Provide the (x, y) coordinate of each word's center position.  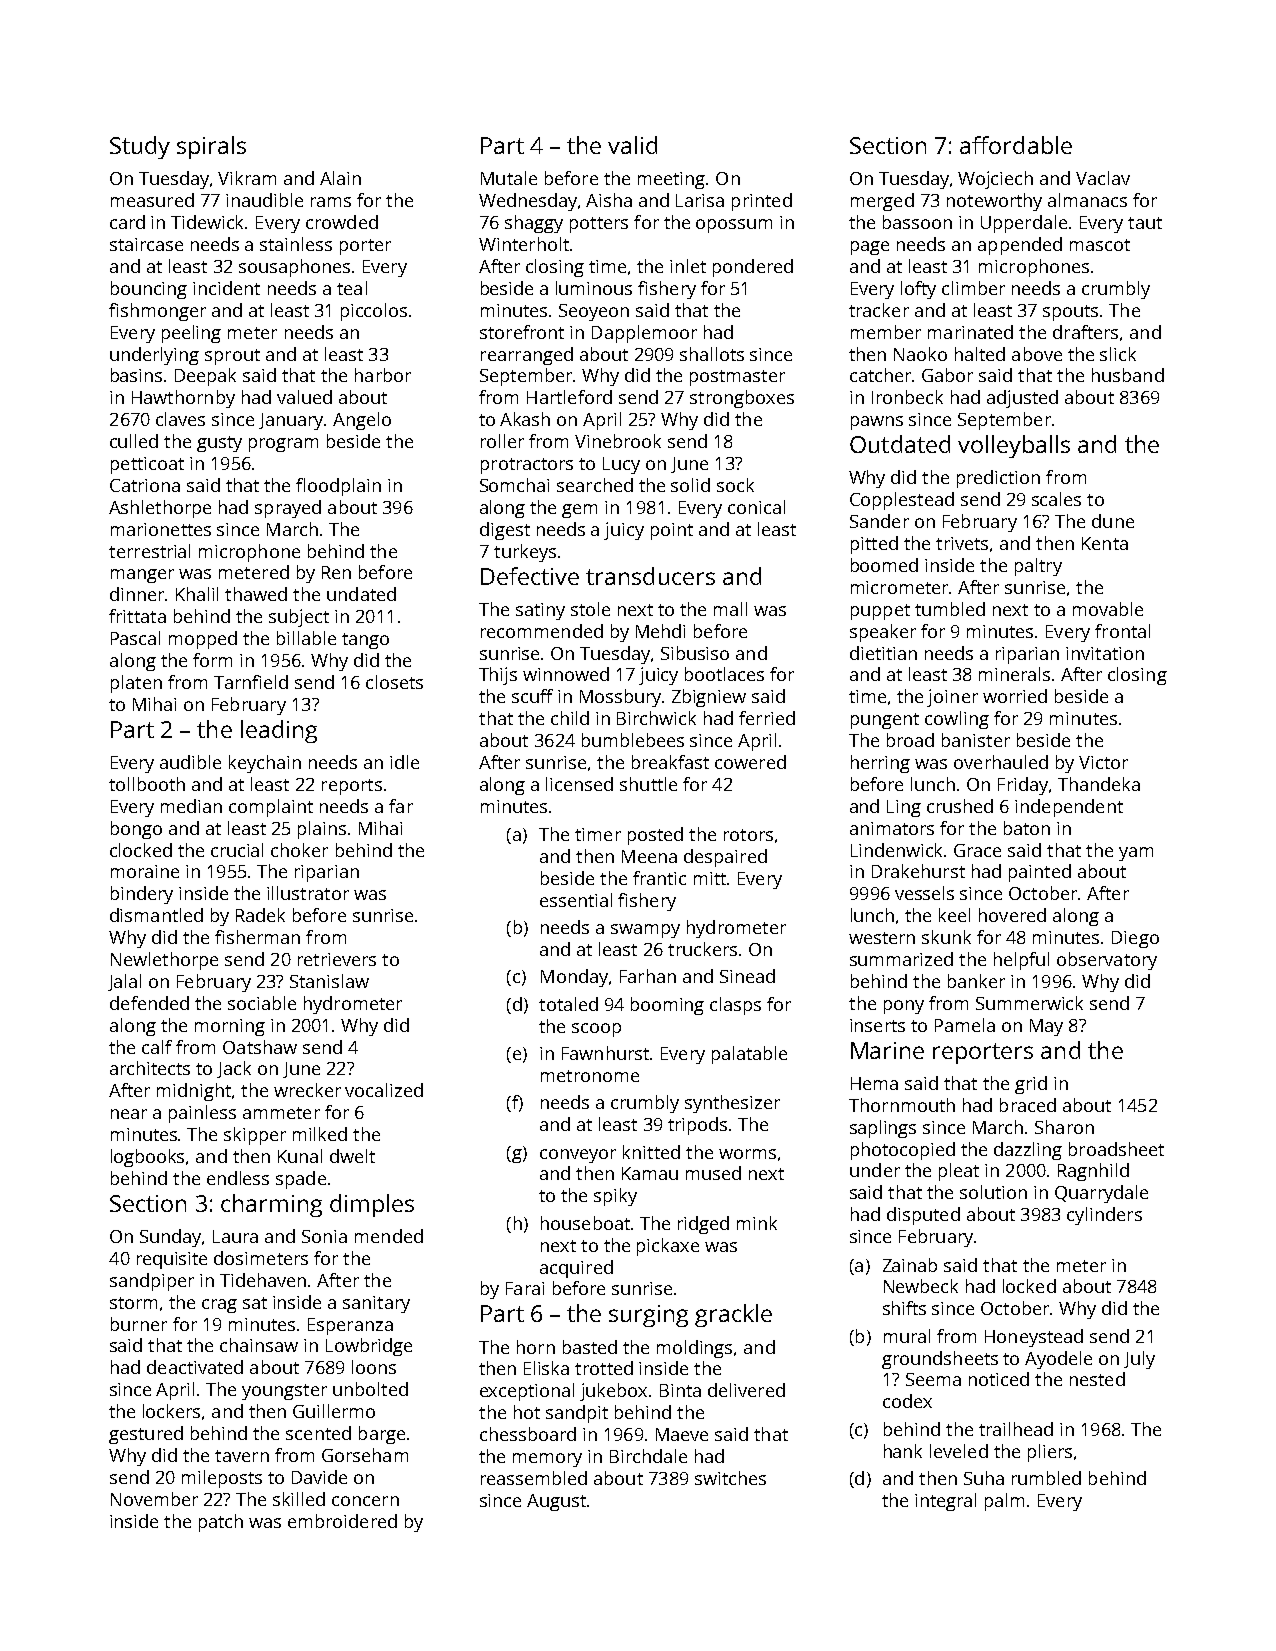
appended (1020, 246)
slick (1118, 354)
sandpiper (152, 1282)
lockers (171, 1411)
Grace (977, 850)
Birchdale (648, 1456)
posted (655, 836)
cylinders (1104, 1216)
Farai (525, 1288)
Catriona (145, 485)
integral (945, 1502)
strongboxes (742, 399)
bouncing (149, 290)
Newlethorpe (164, 961)
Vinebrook (618, 441)
